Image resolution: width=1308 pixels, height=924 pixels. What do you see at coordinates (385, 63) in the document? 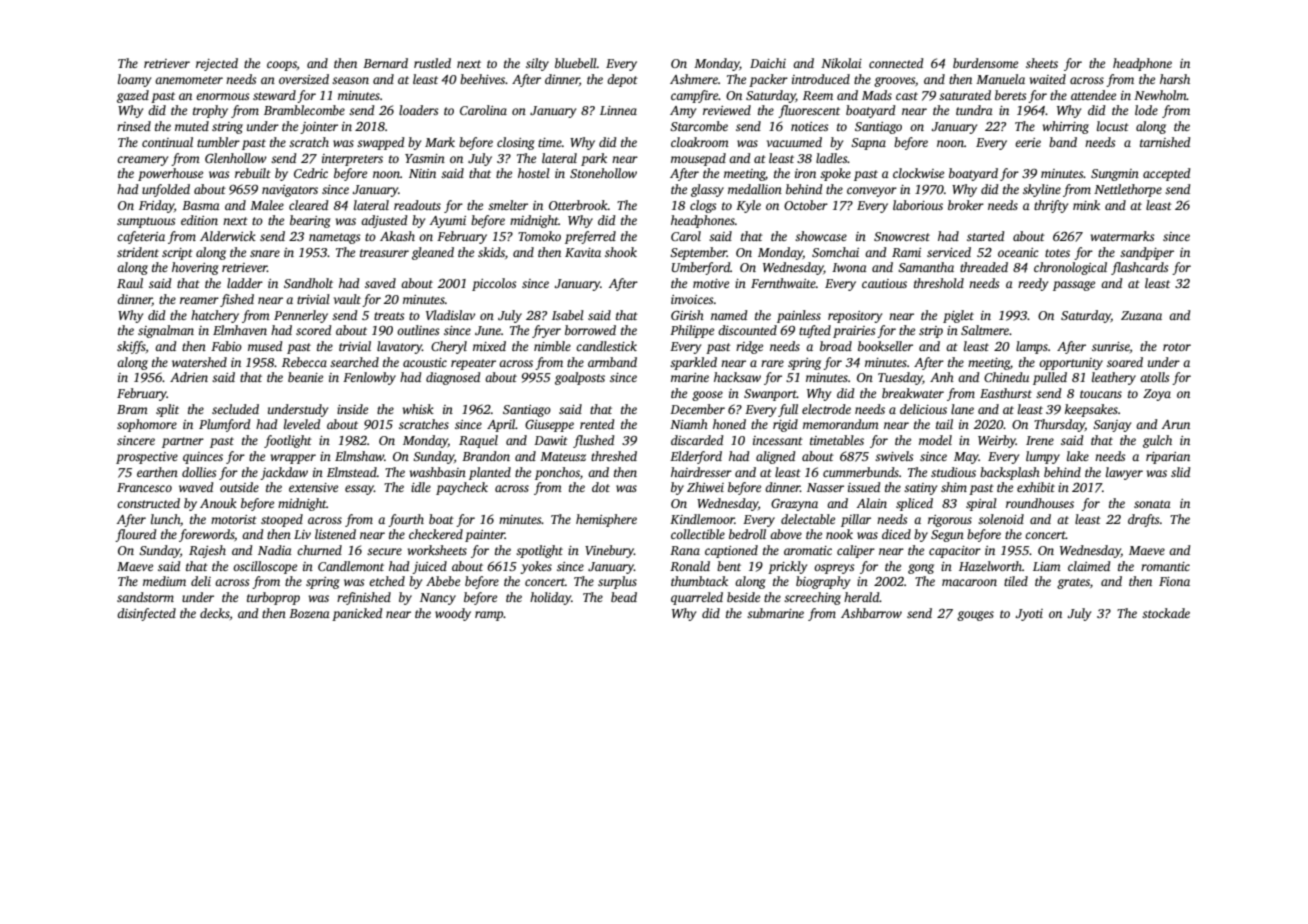
I see `Bernard` at bounding box center [385, 63].
